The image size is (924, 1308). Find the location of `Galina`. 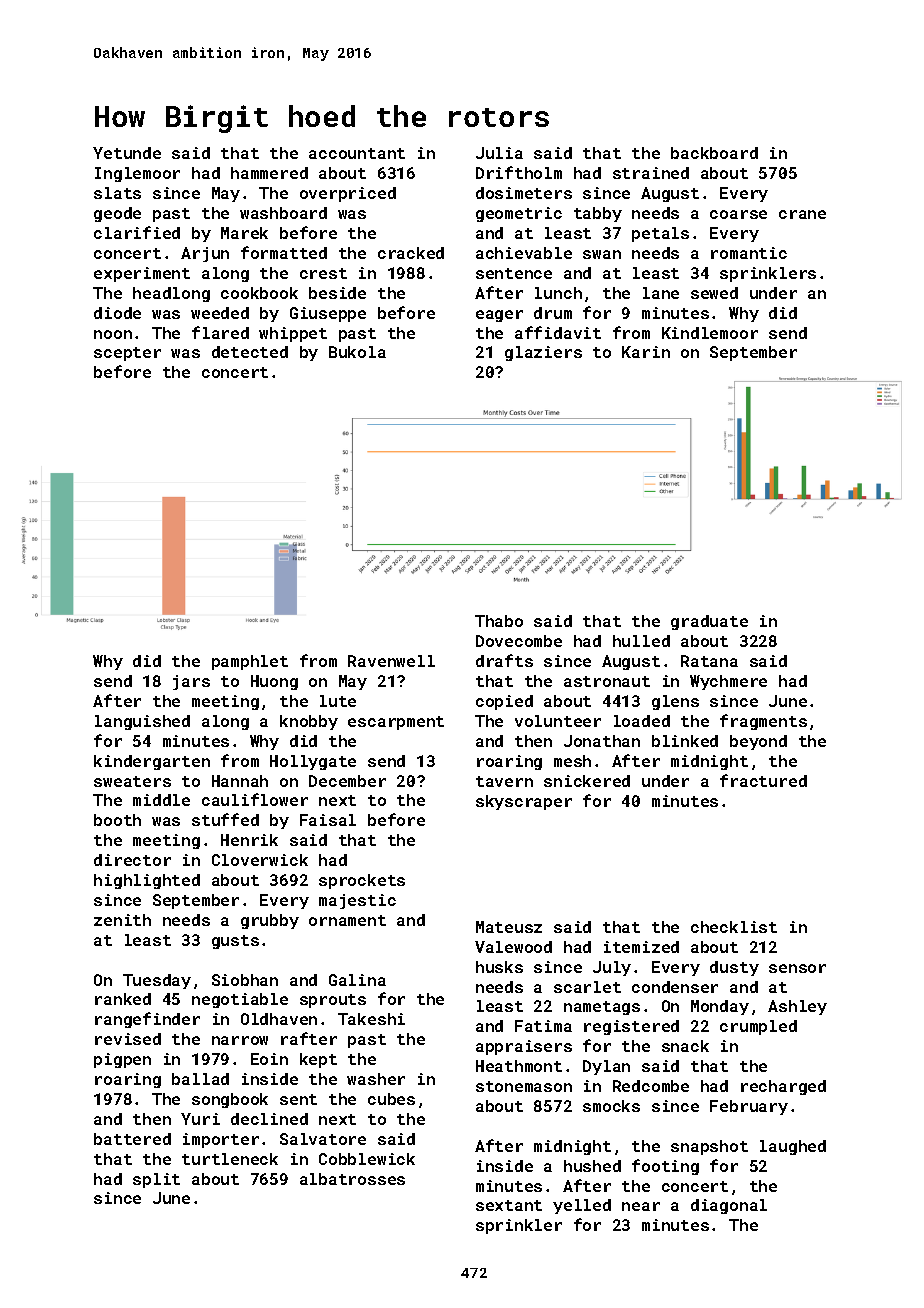

Galina is located at coordinates (357, 980).
